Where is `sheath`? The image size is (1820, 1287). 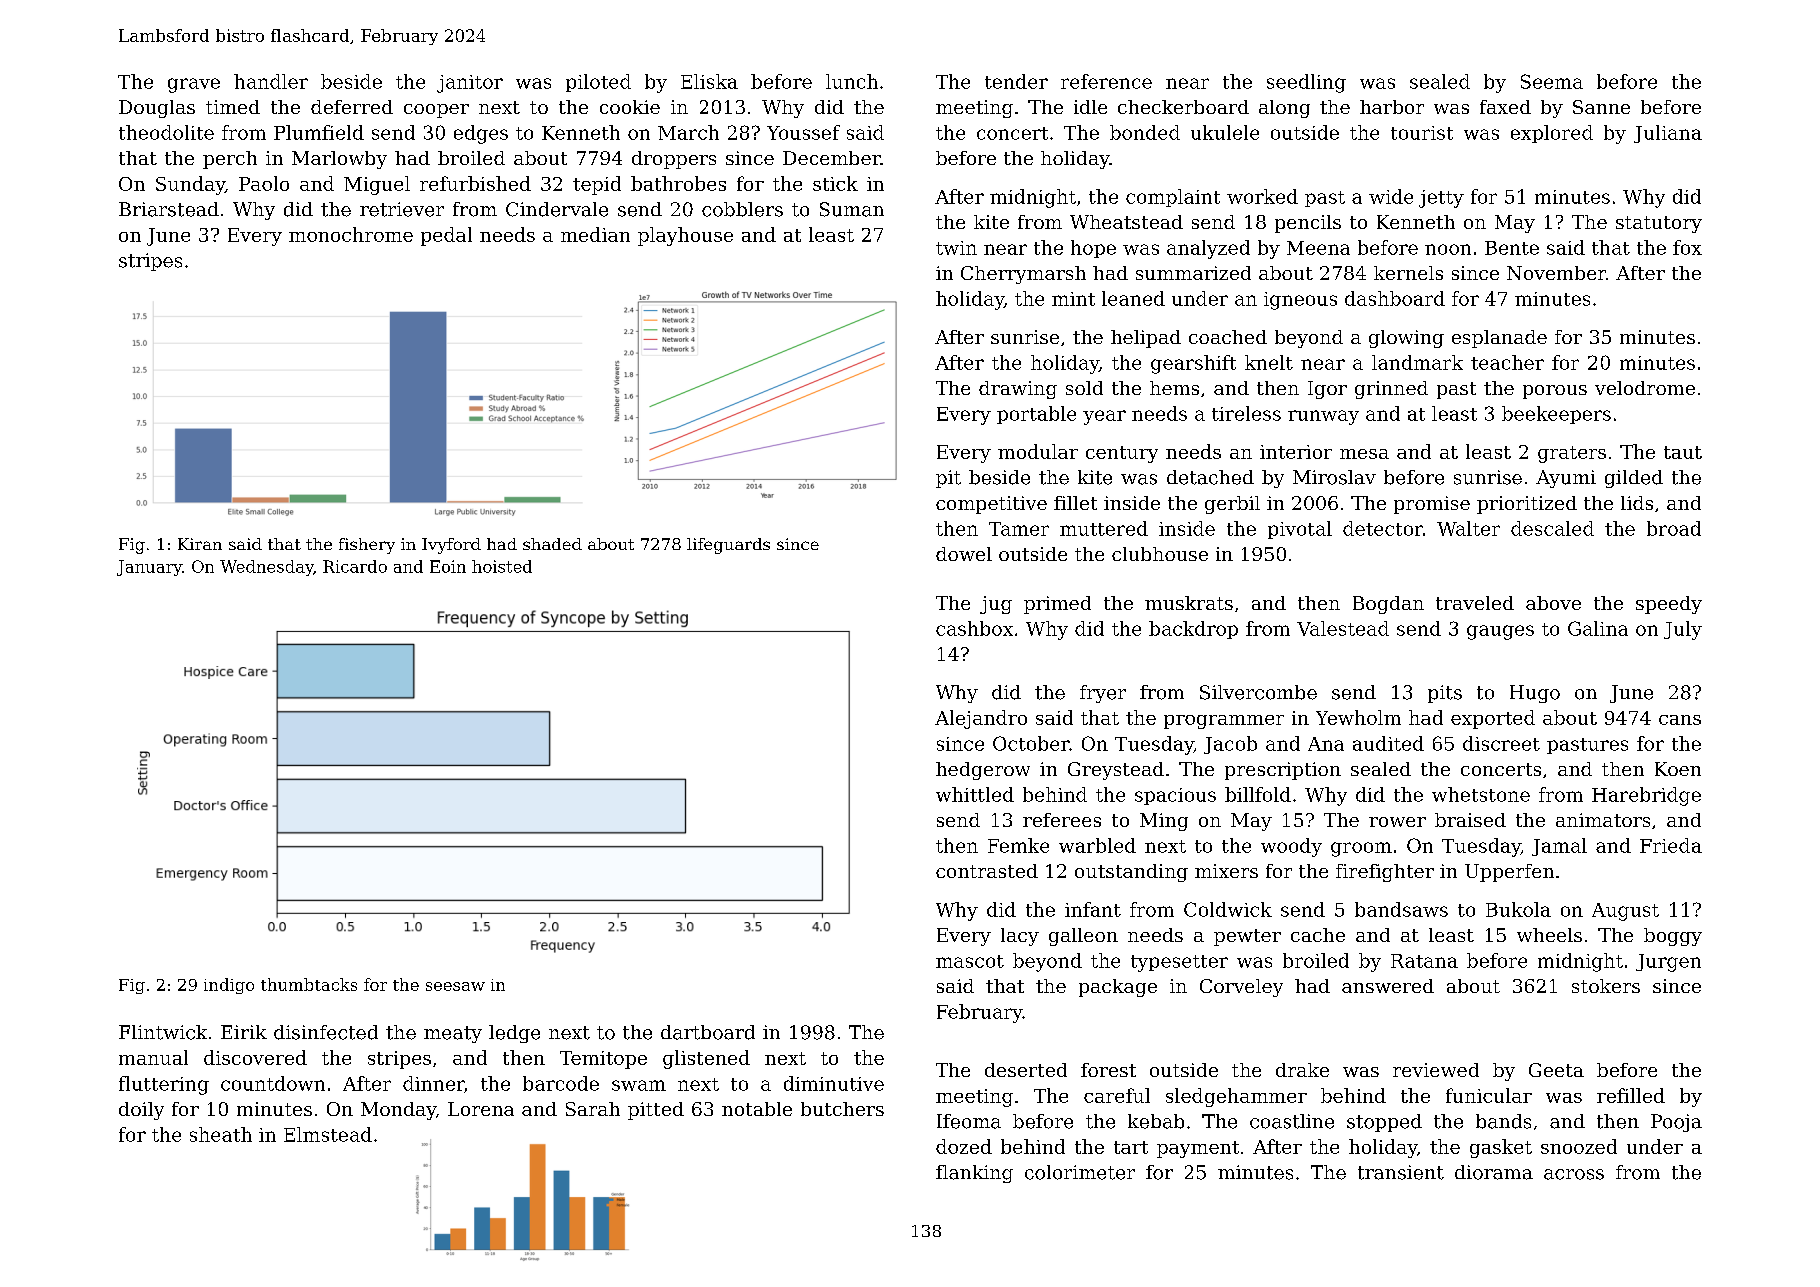
sheath is located at coordinates (221, 1134).
